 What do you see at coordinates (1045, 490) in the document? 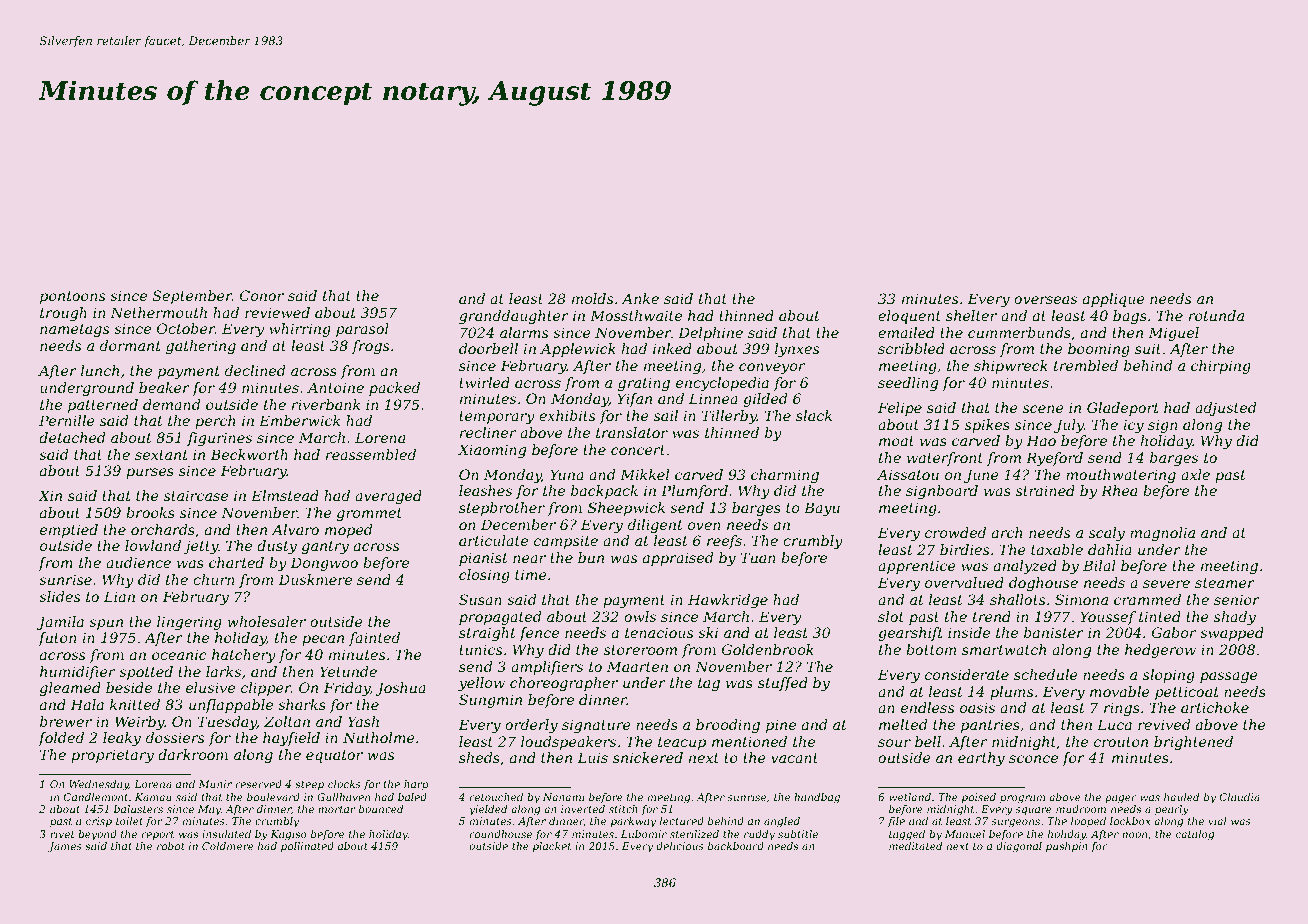
I see `strained` at bounding box center [1045, 490].
